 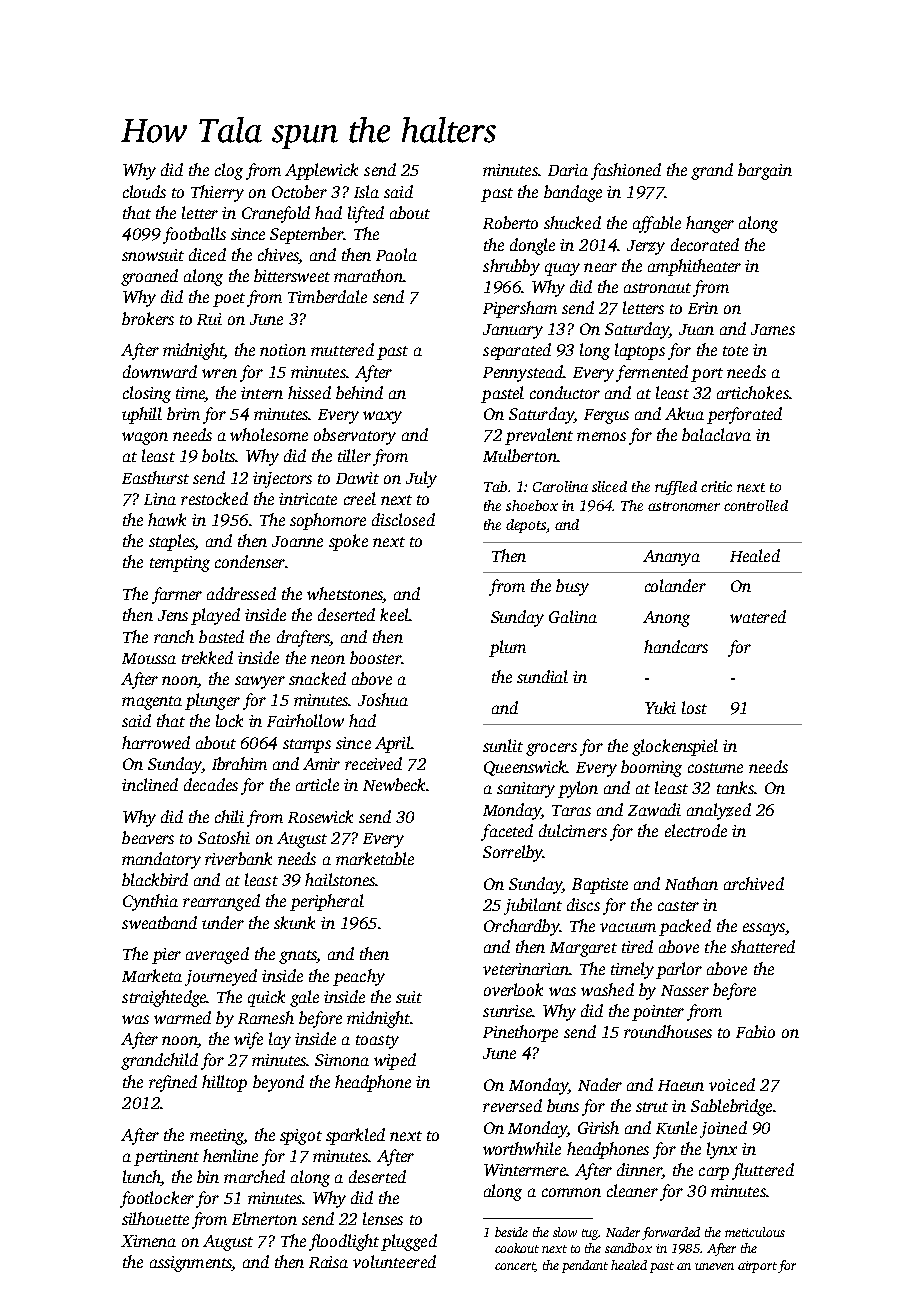 I want to click on bargain, so click(x=765, y=171).
